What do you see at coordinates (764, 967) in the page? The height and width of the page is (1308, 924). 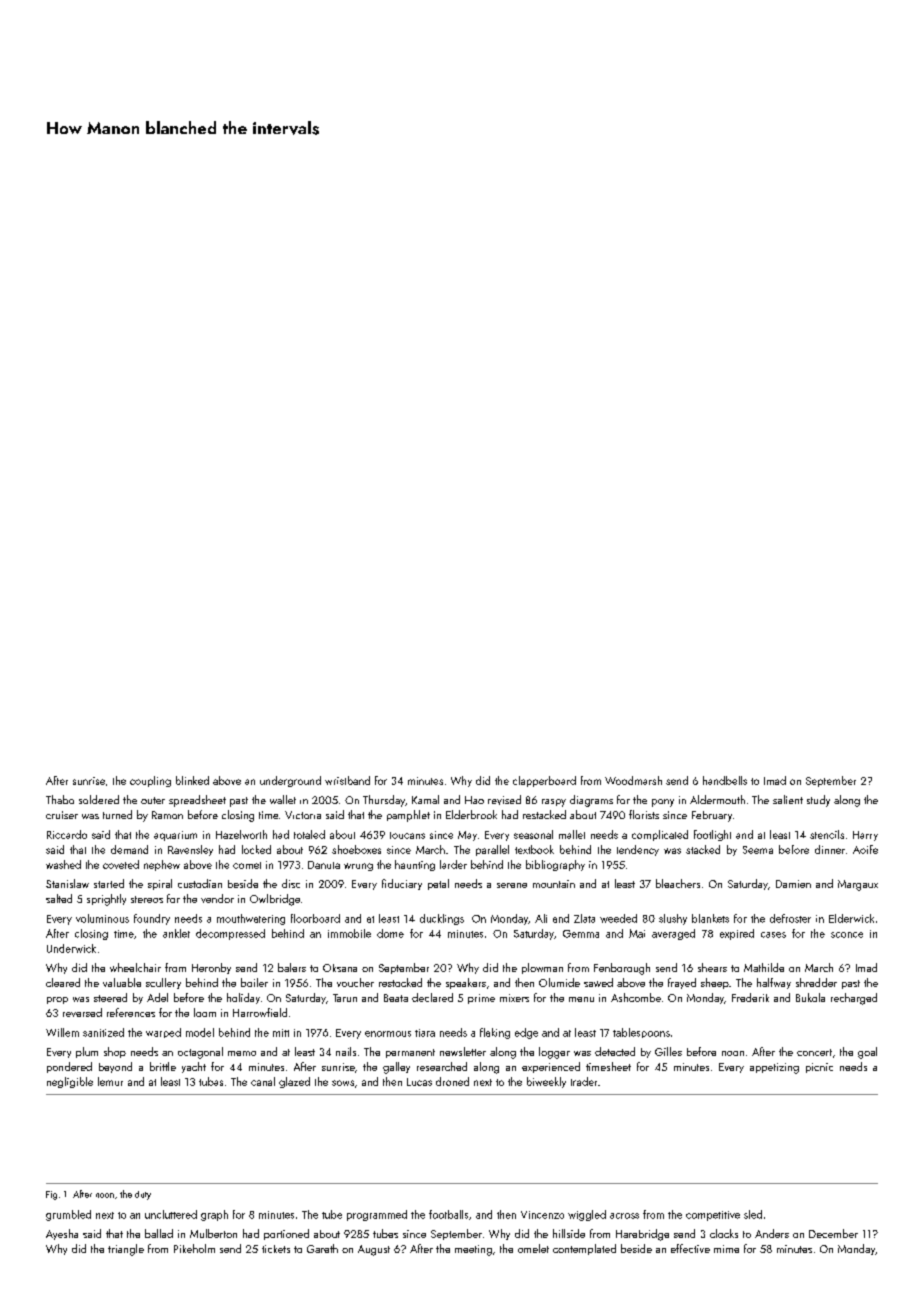 I see `Mathilde` at bounding box center [764, 967].
